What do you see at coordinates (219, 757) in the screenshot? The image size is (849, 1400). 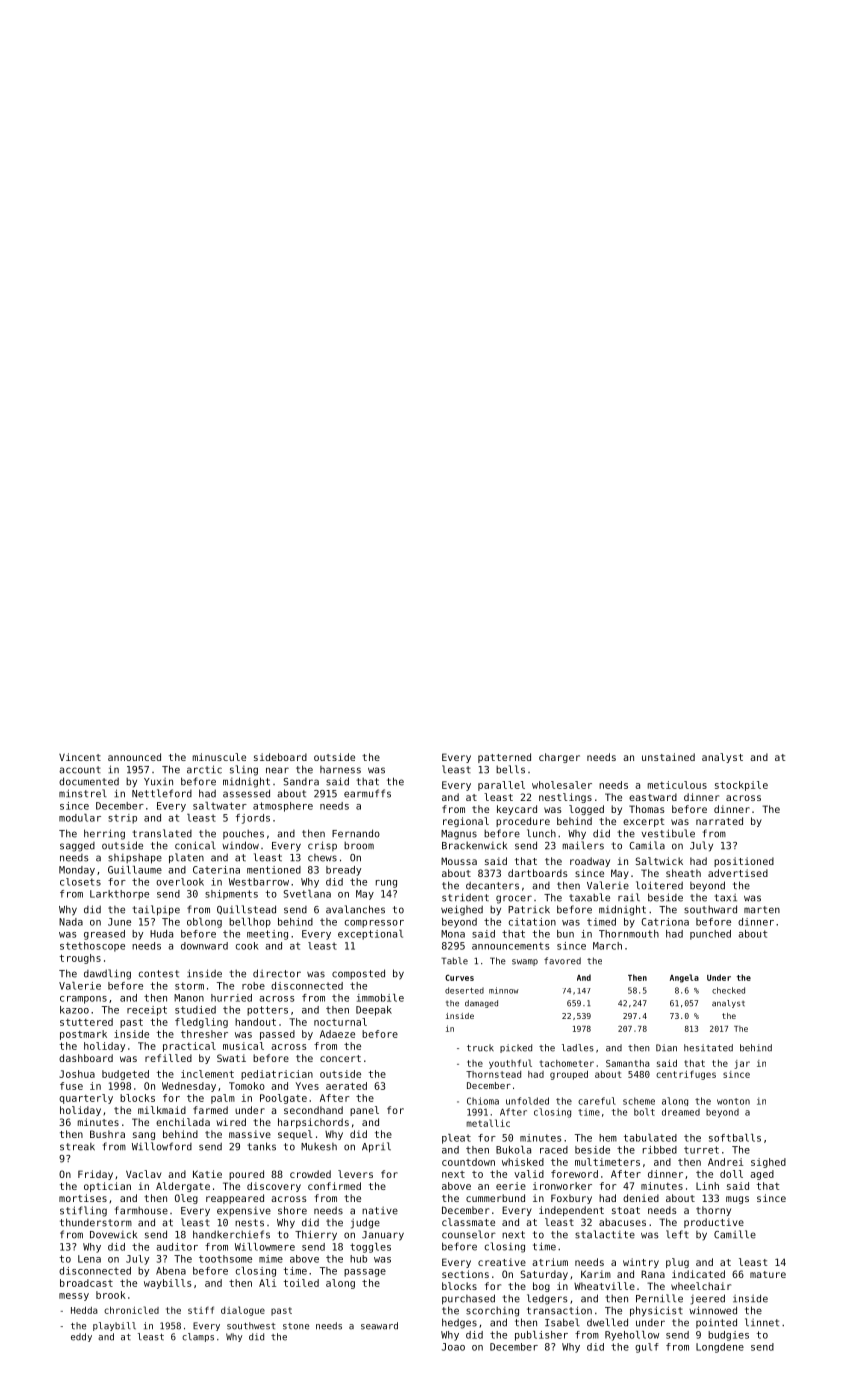 I see `minuscule` at bounding box center [219, 757].
